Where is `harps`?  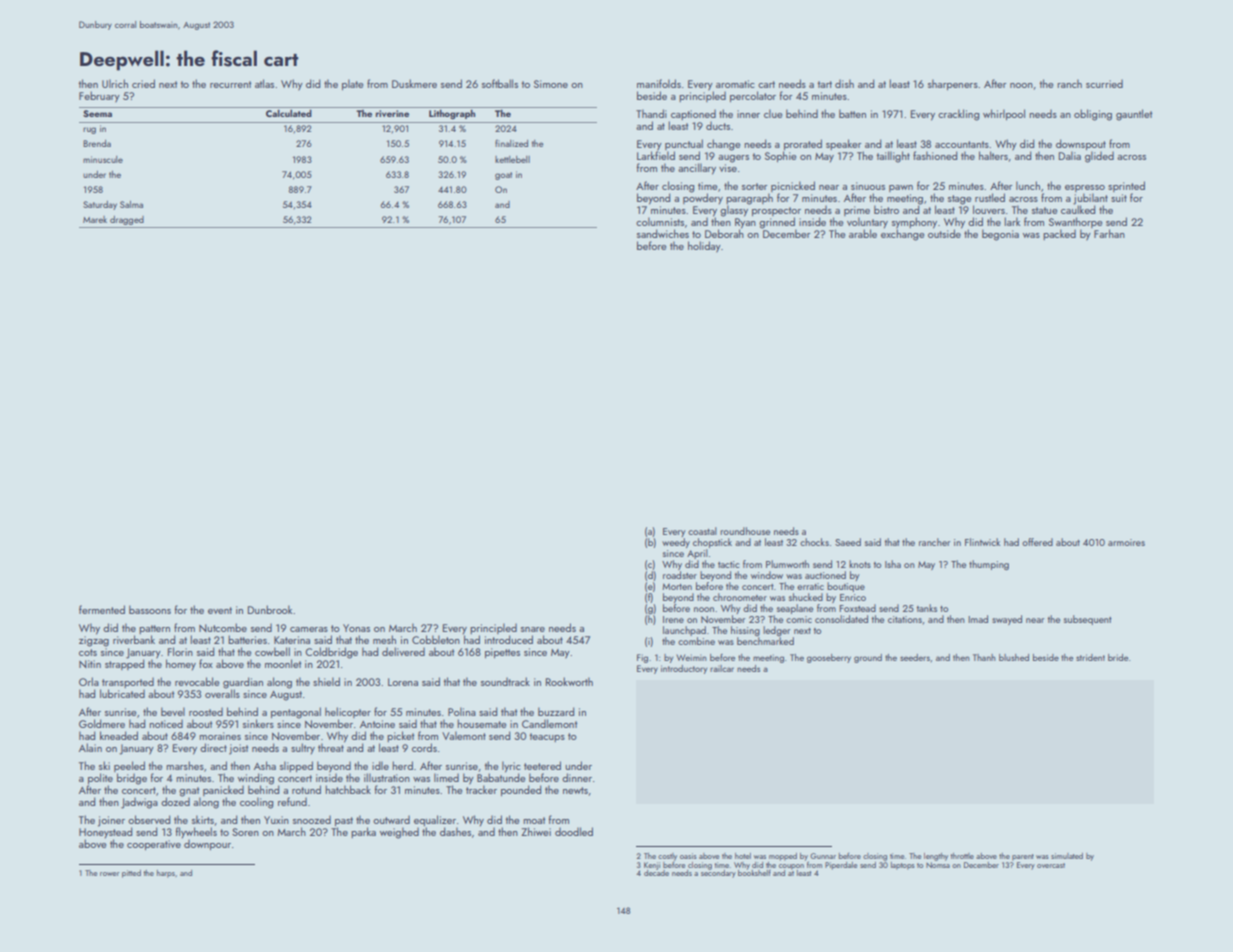 harps is located at coordinates (166, 874).
